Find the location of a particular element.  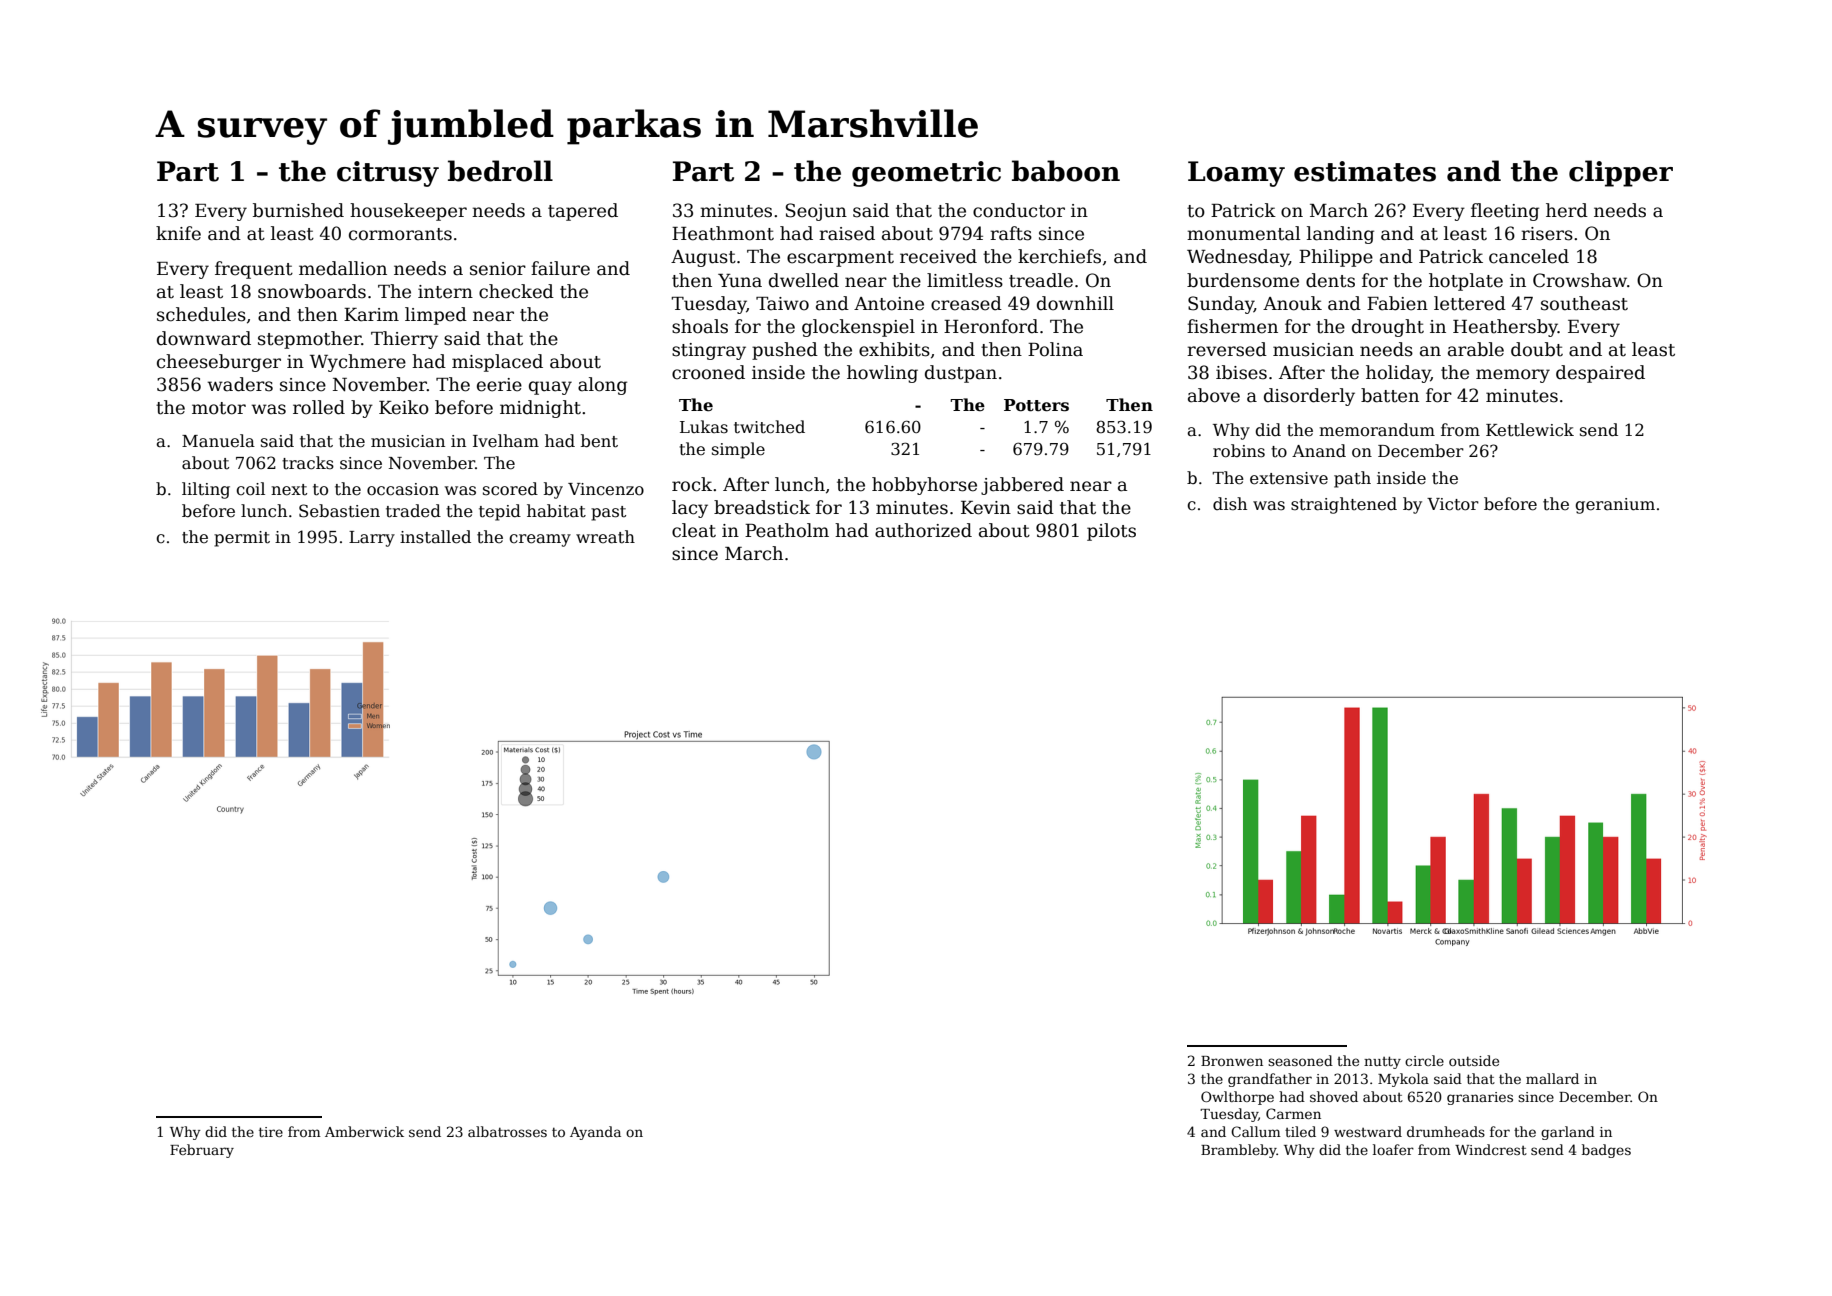

Crowshaw is located at coordinates (1580, 280).
